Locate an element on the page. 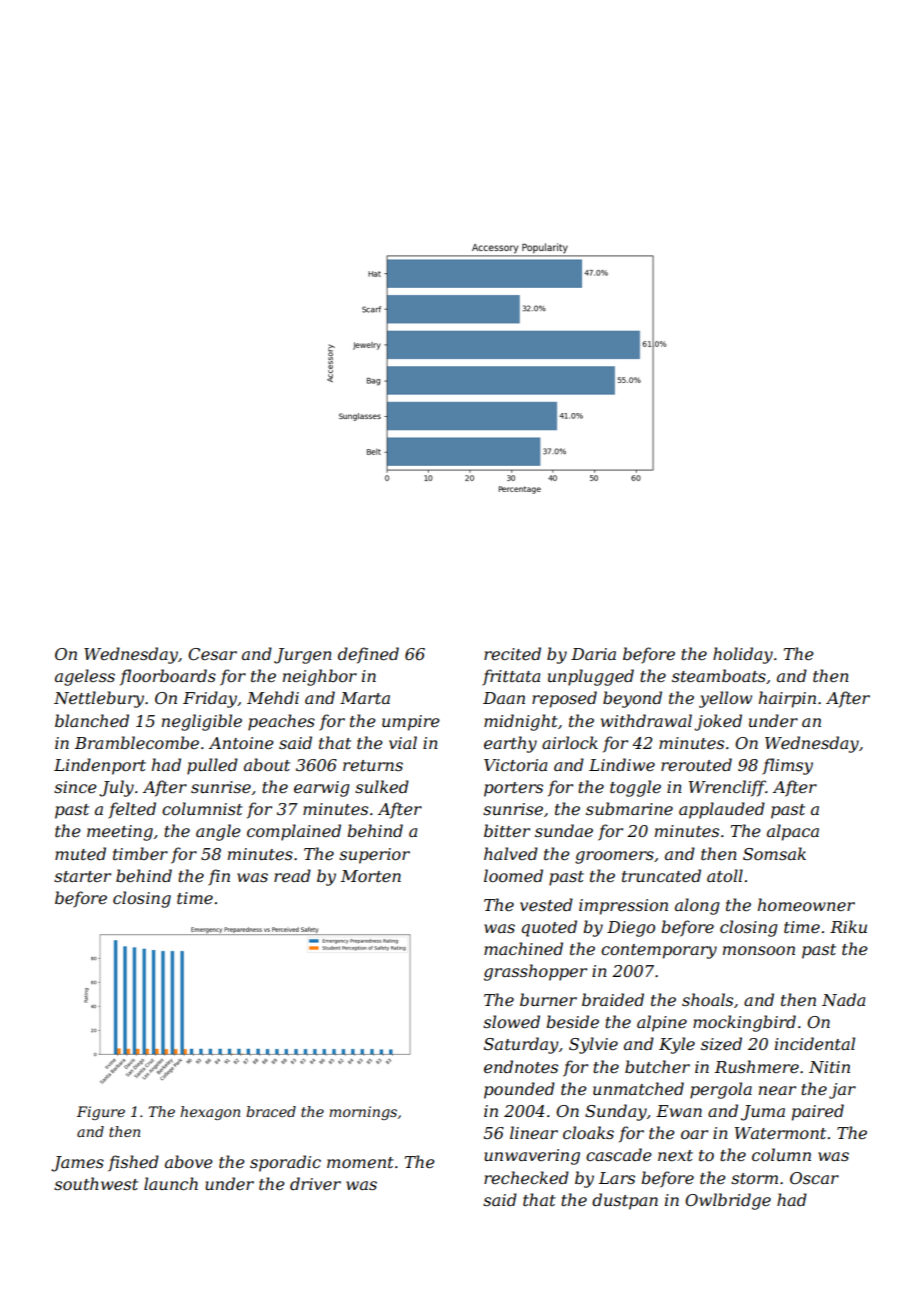 The image size is (924, 1308). dustpan is located at coordinates (625, 1201).
